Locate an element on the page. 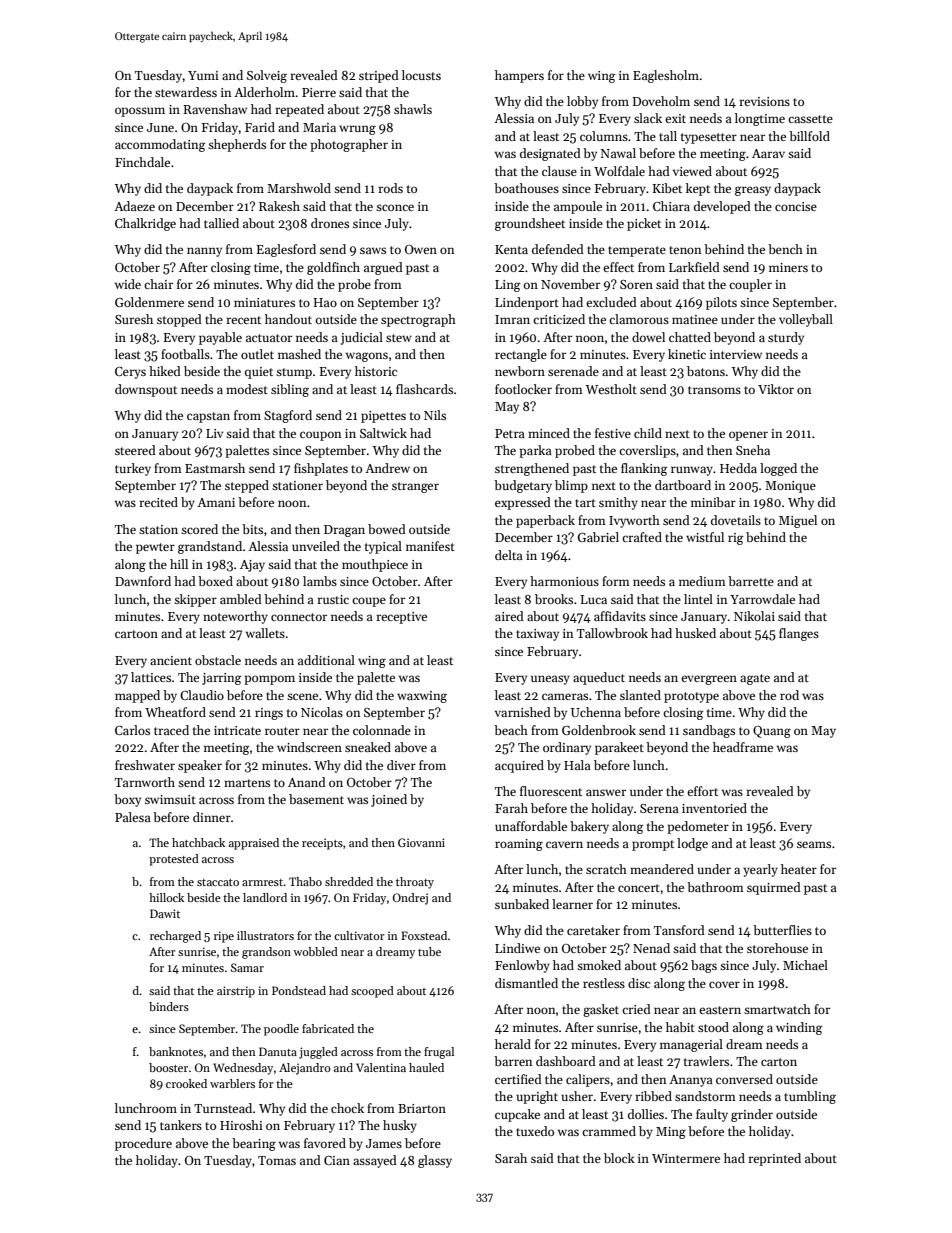 The width and height of the page is (952, 1233). joined is located at coordinates (389, 800).
